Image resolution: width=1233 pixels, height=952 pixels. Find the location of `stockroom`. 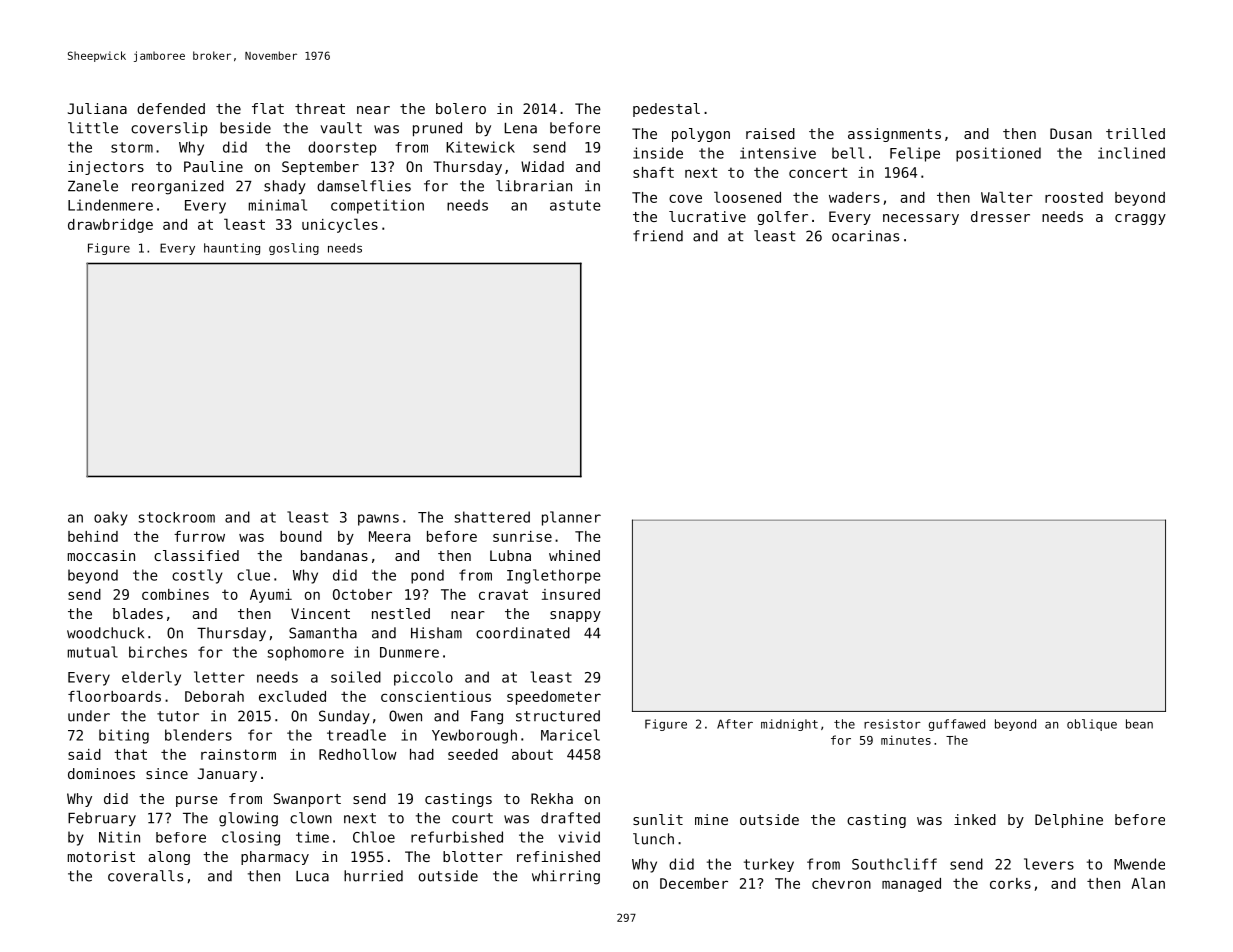

stockroom is located at coordinates (176, 517).
